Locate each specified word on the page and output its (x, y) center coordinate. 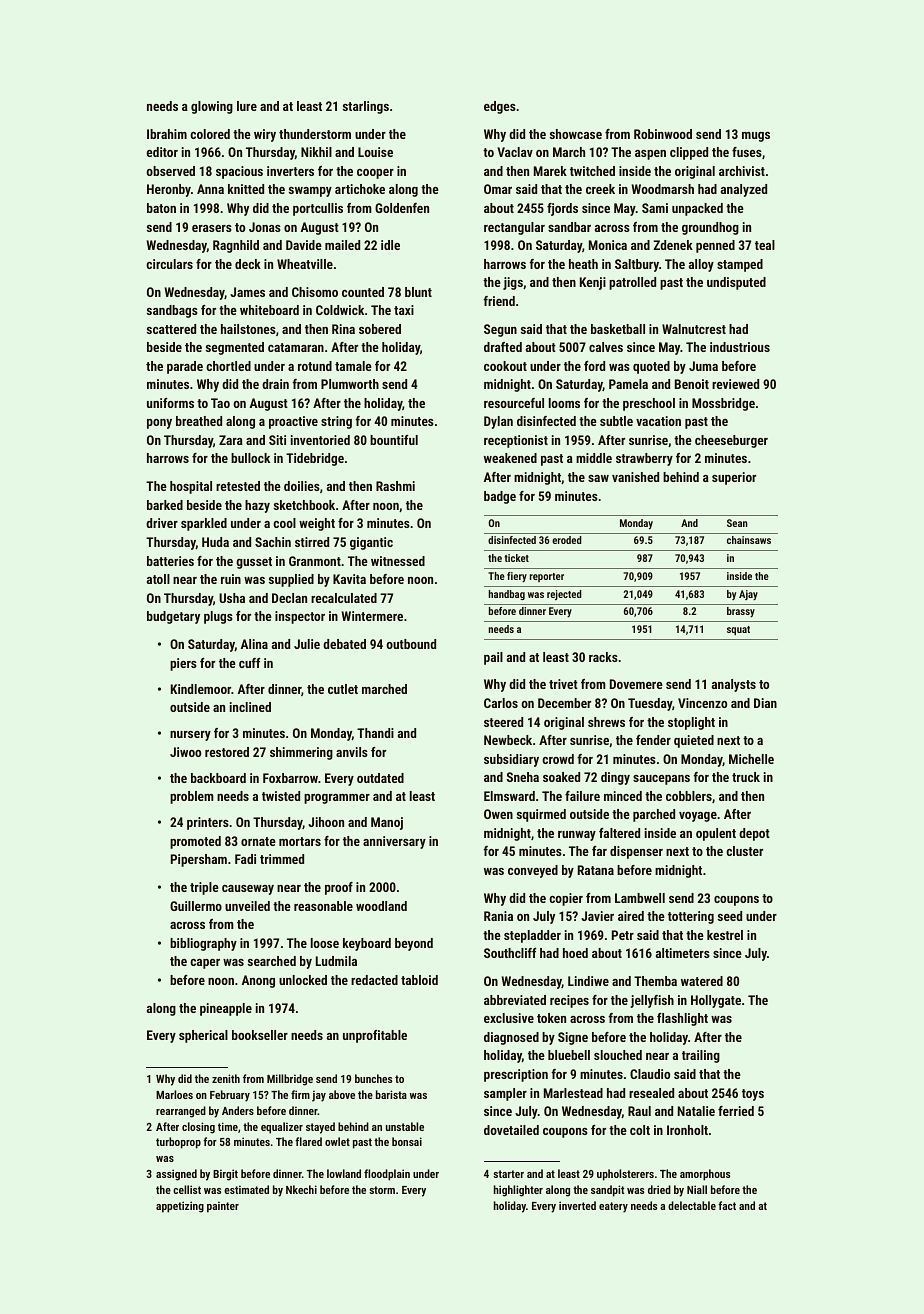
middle (594, 458)
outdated (380, 778)
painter (223, 1207)
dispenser (636, 852)
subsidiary (511, 760)
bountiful (394, 440)
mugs (756, 137)
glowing (212, 107)
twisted (281, 796)
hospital (191, 487)
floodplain (387, 1175)
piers (183, 664)
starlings (366, 107)
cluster (744, 851)
